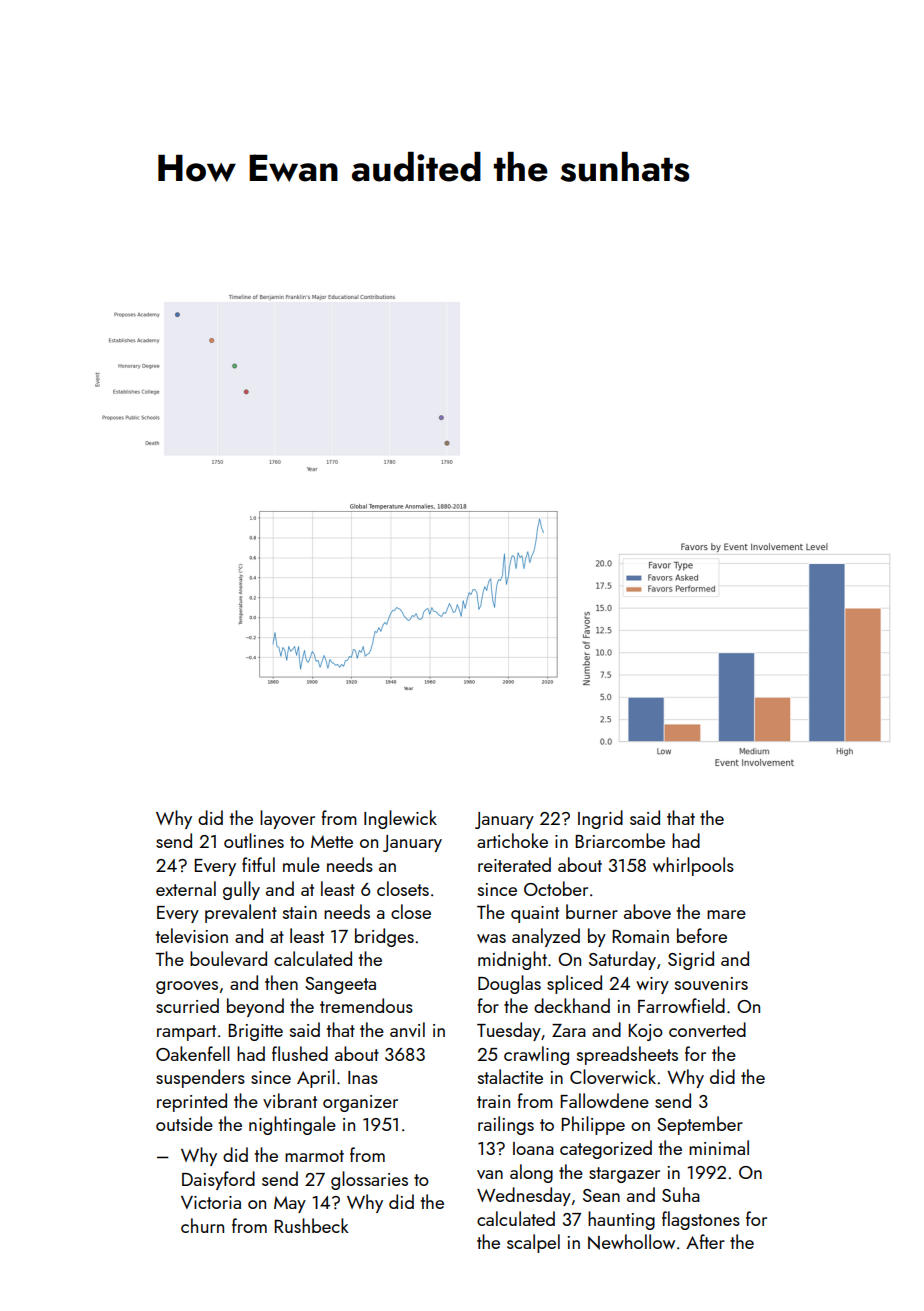  I want to click on Oakenfell, so click(193, 1053).
